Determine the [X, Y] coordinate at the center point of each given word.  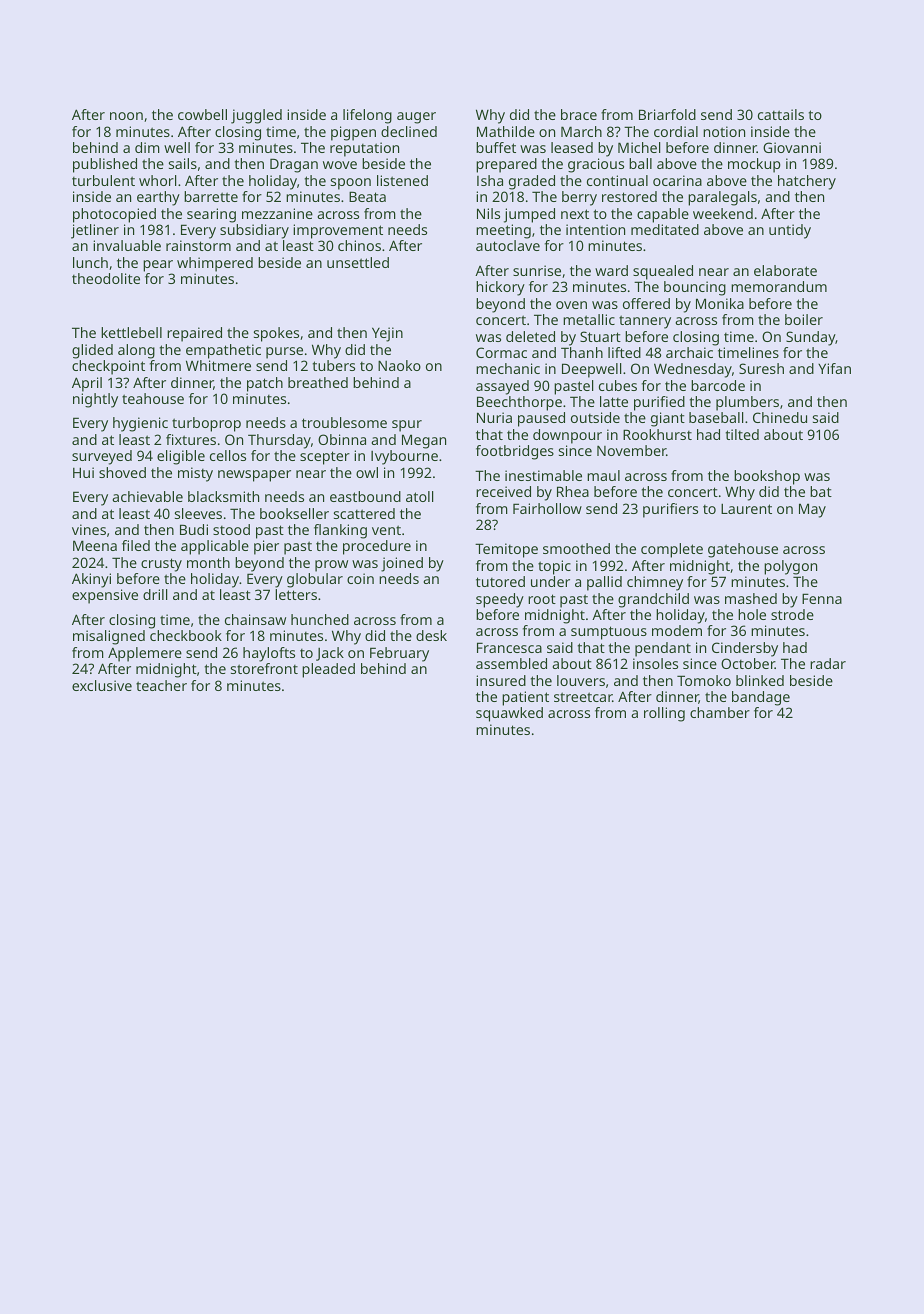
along [136, 351]
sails [183, 163]
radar [828, 663]
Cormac [501, 352]
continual [617, 180]
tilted [742, 434]
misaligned [109, 637]
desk [431, 635]
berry [579, 198]
